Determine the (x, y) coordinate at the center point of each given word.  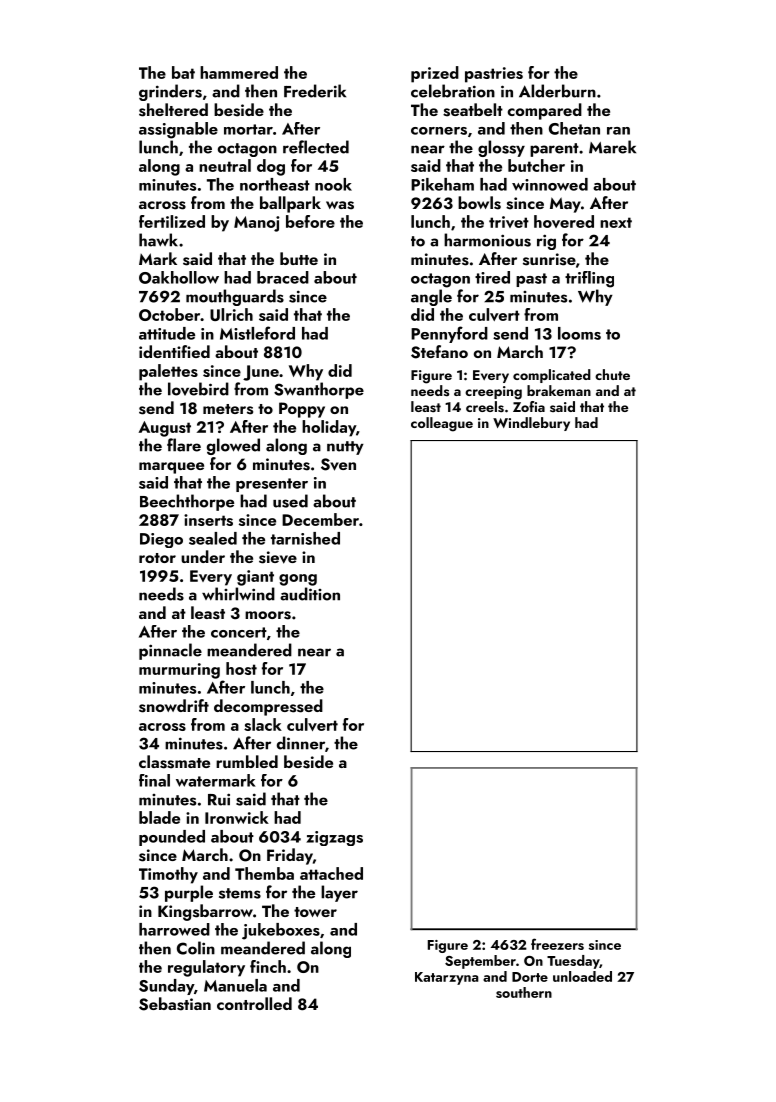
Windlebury (531, 424)
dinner (301, 743)
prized (435, 74)
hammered (239, 72)
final (154, 780)
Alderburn (557, 91)
